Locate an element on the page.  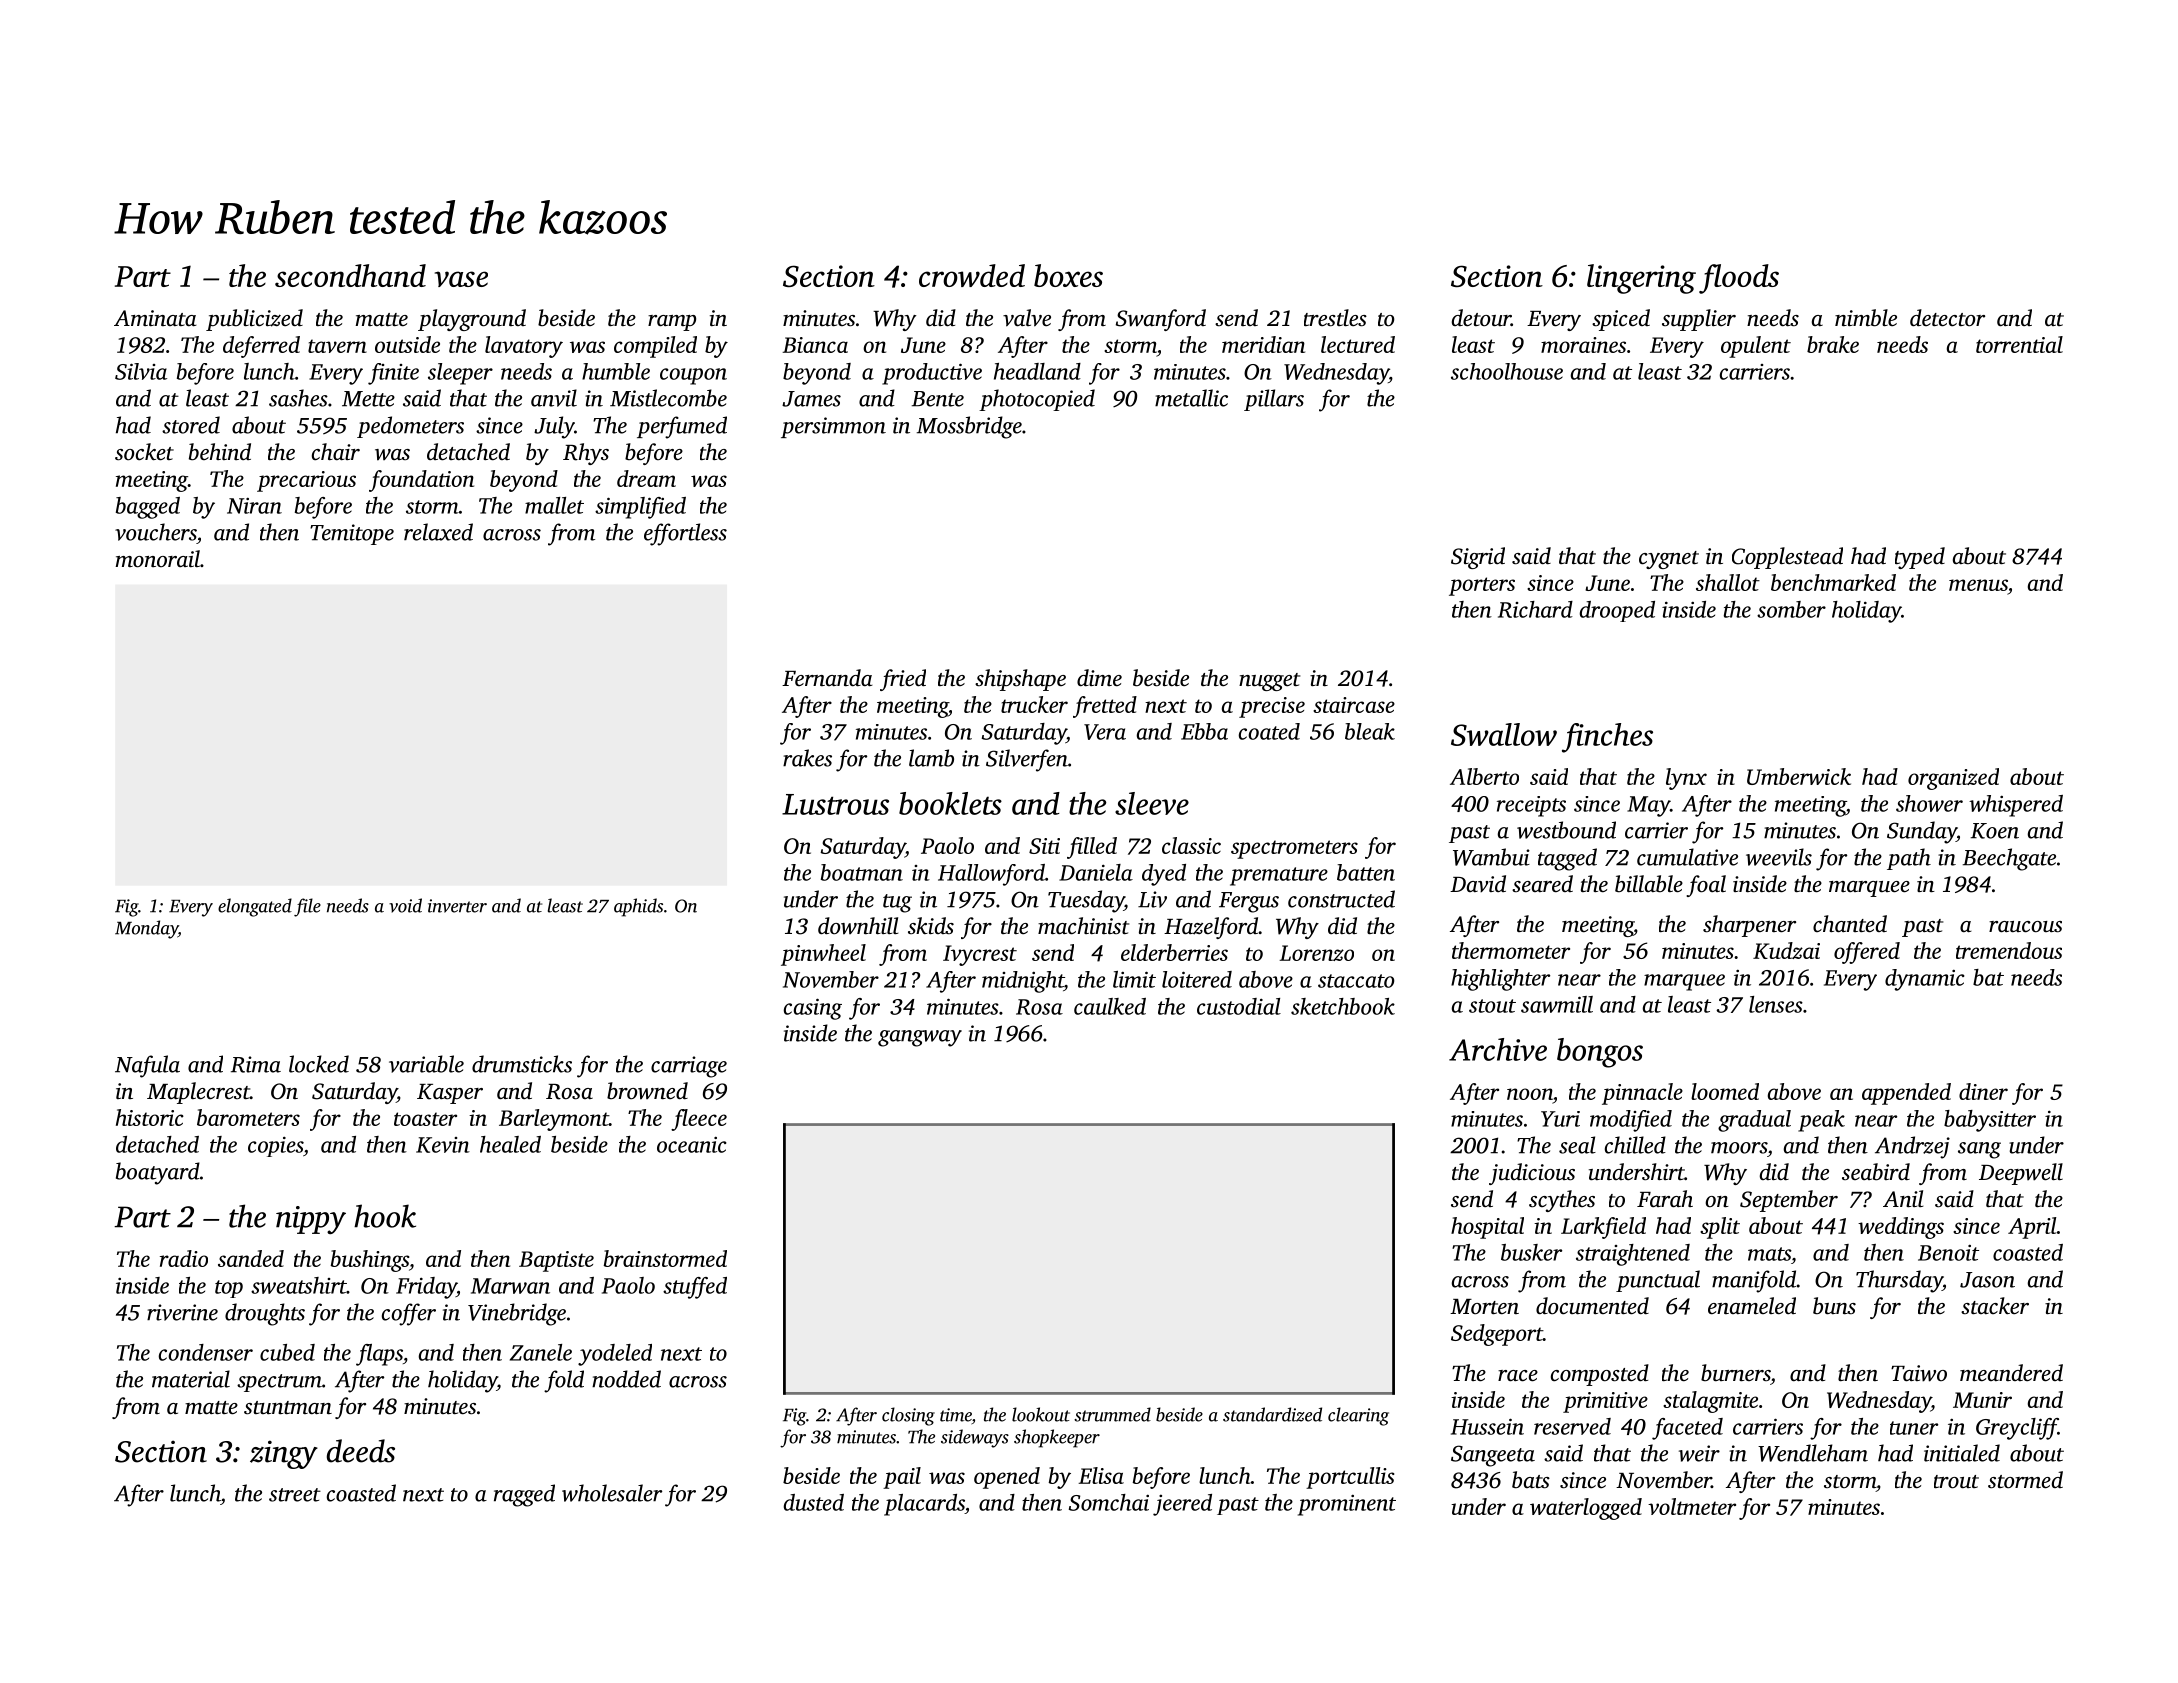
floods is located at coordinates (1739, 279).
